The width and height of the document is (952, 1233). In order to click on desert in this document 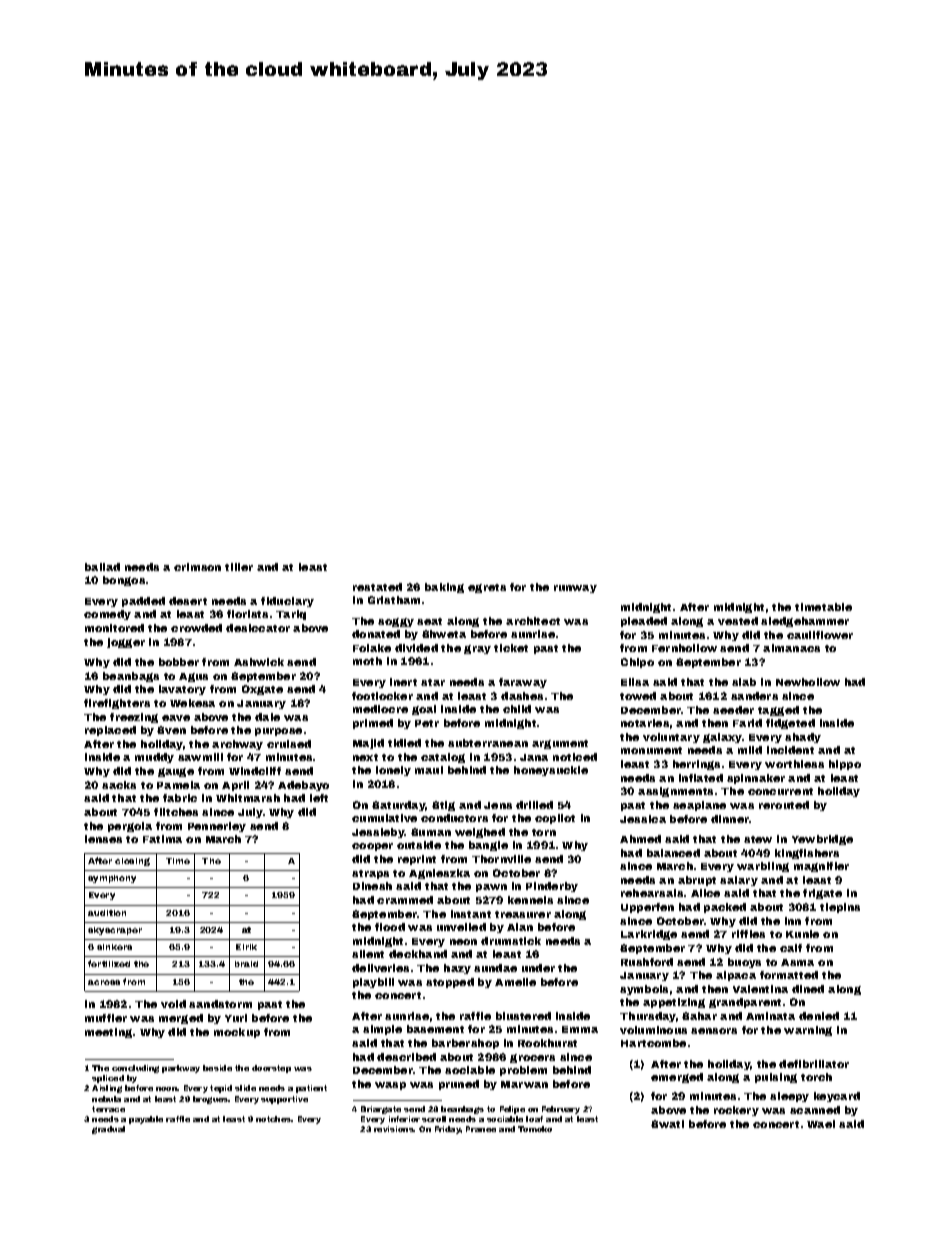, I will do `click(188, 601)`.
